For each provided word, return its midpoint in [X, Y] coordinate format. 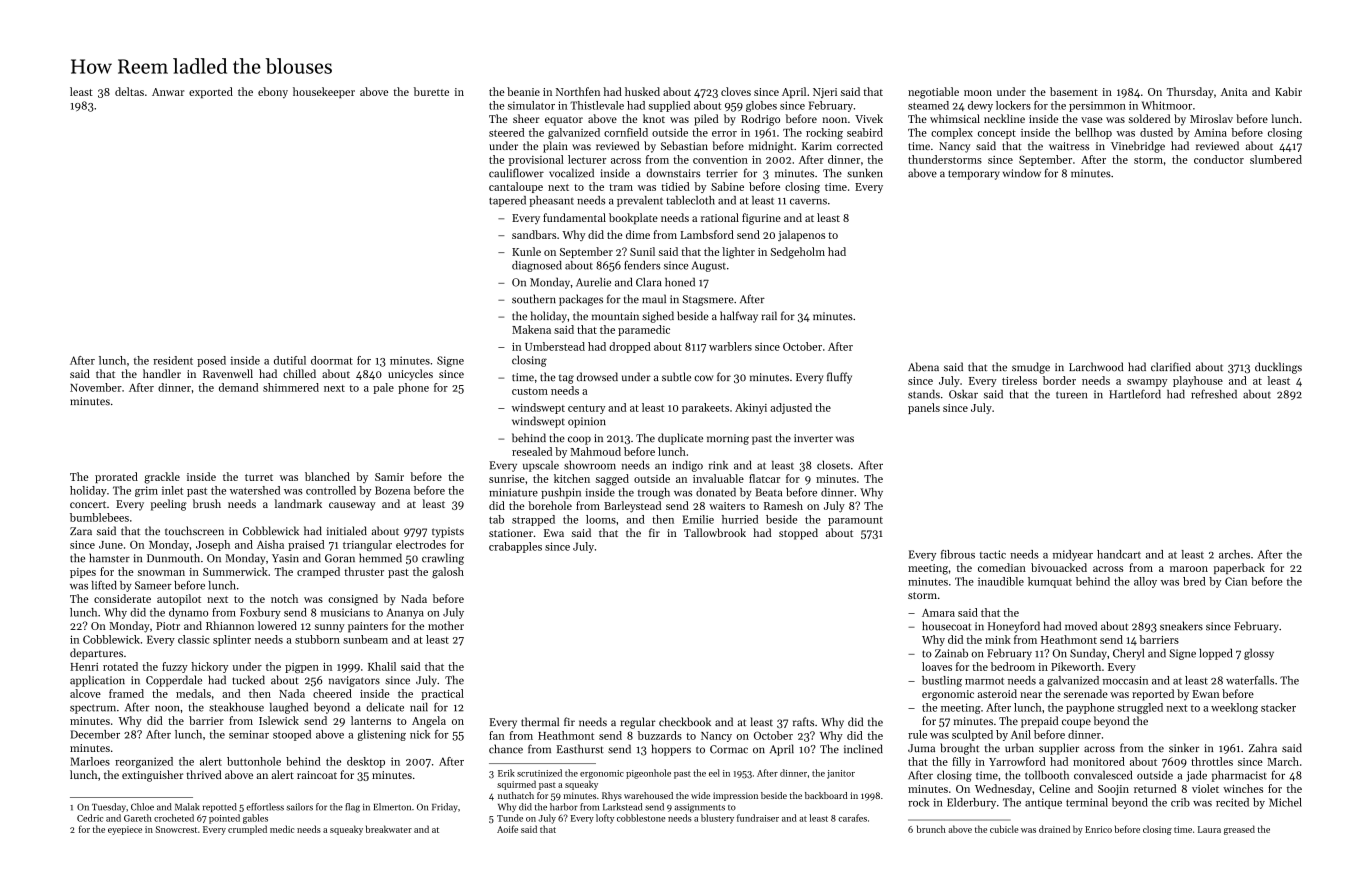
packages [581, 300]
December [95, 734]
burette [431, 91]
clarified [1171, 367]
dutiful [290, 360]
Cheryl [1128, 654]
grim [146, 491]
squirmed [516, 785]
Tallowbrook [715, 532]
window [1022, 173]
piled [706, 120]
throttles [1212, 761]
